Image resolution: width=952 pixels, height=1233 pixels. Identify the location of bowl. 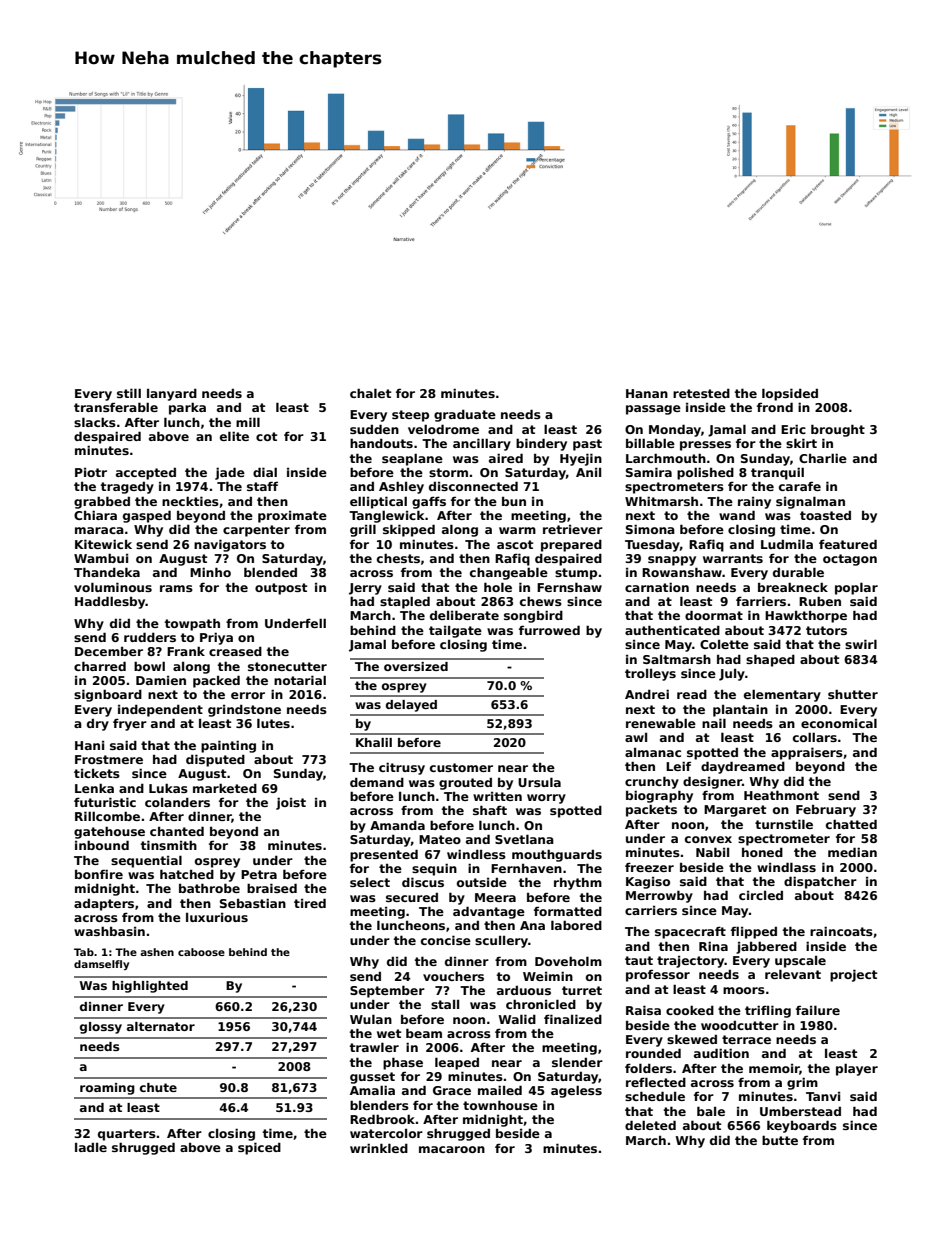
(149, 666).
